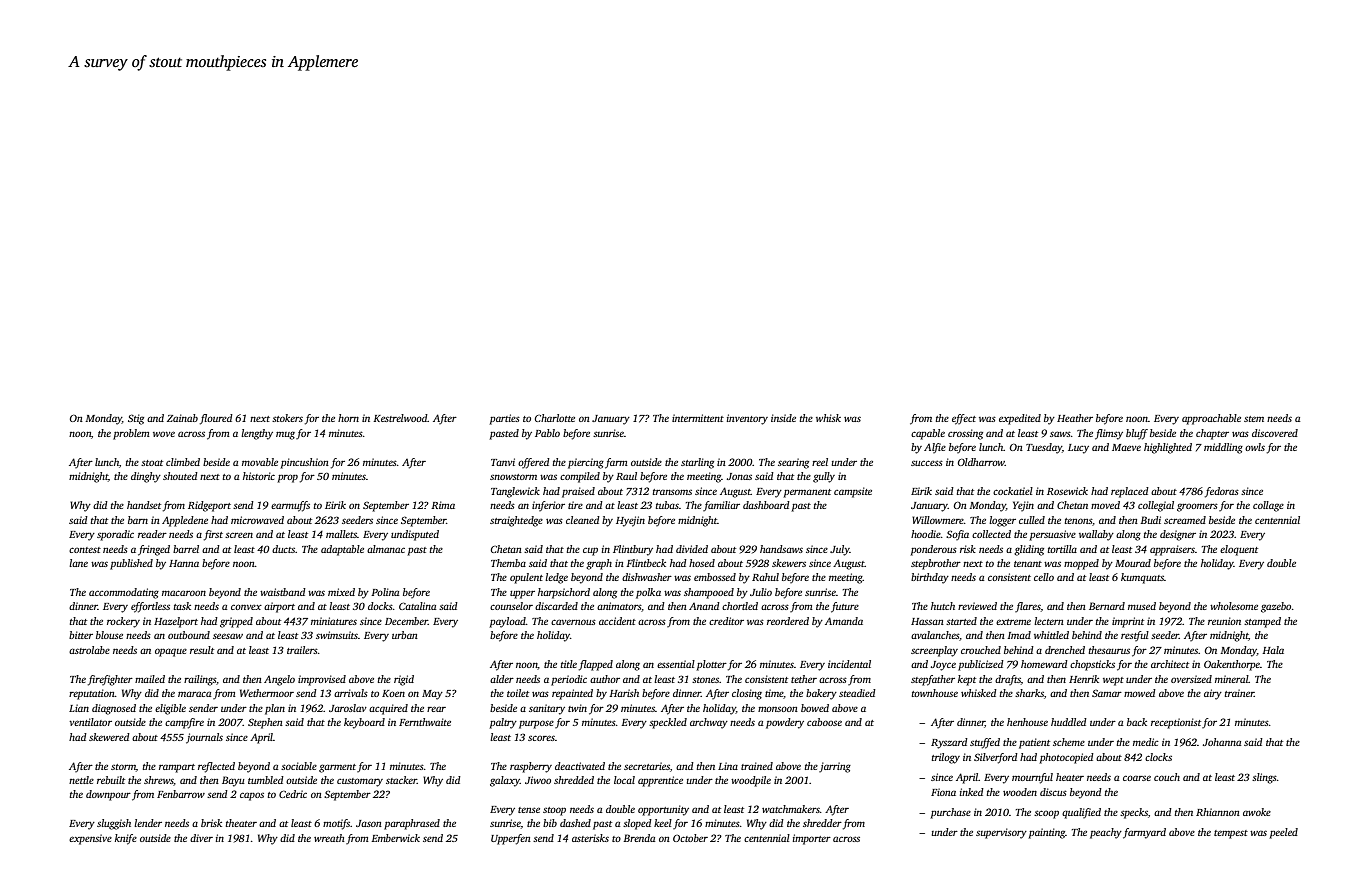  What do you see at coordinates (109, 737) in the document?
I see `skewered` at bounding box center [109, 737].
